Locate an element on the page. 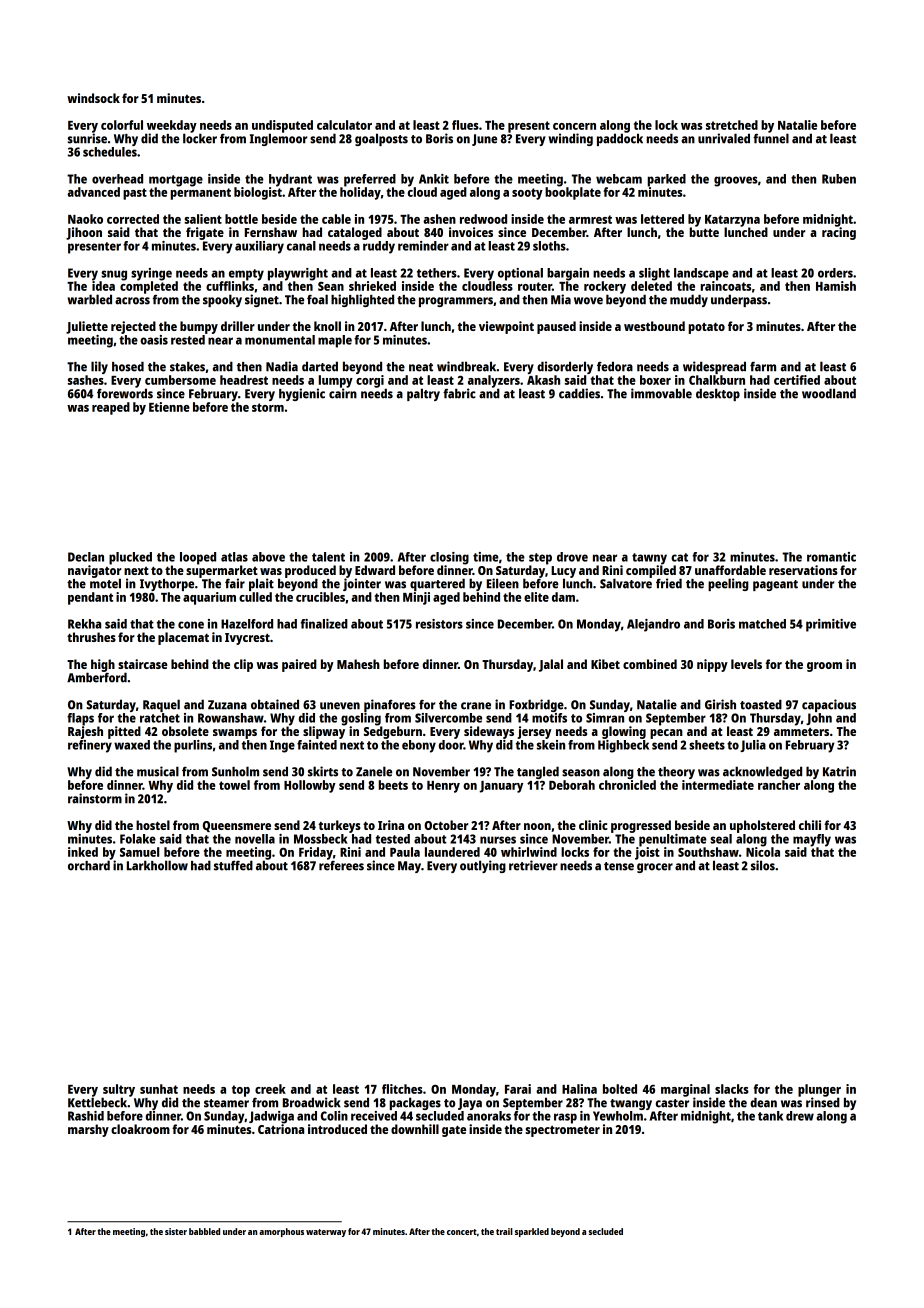  retriever is located at coordinates (533, 865).
